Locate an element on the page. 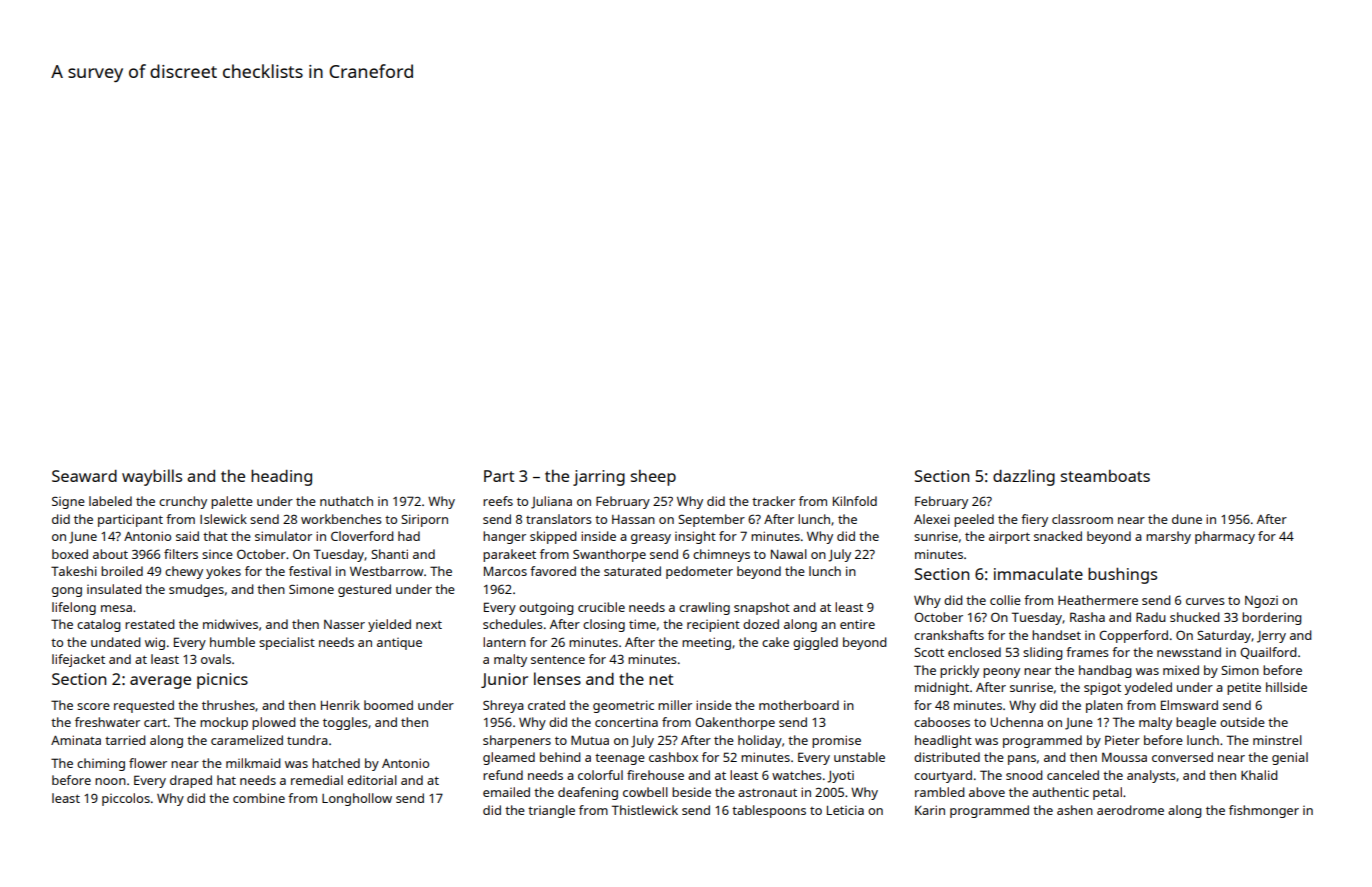  Signe is located at coordinates (68, 503).
